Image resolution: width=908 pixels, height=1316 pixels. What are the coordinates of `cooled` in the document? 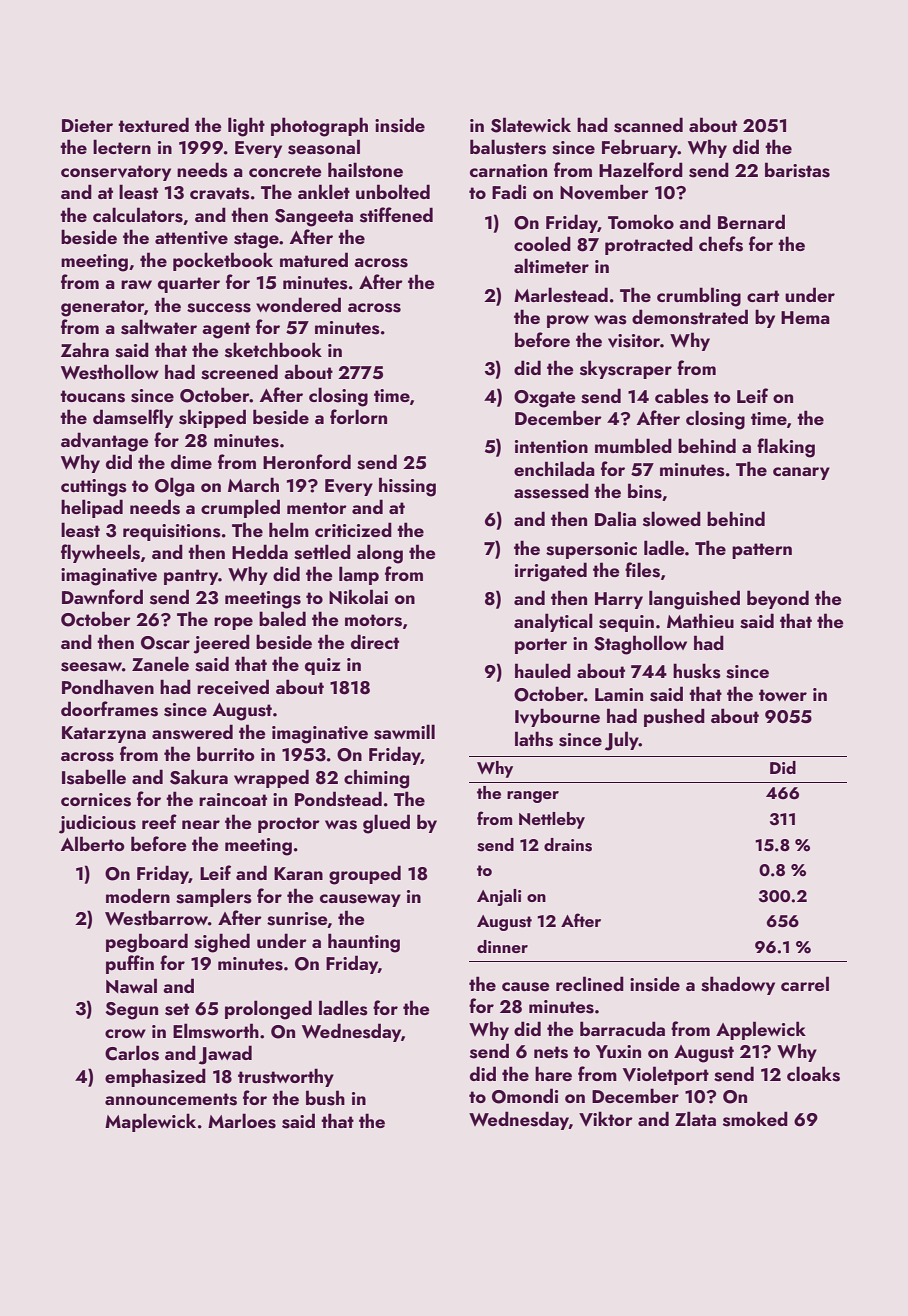 It's located at (542, 243).
